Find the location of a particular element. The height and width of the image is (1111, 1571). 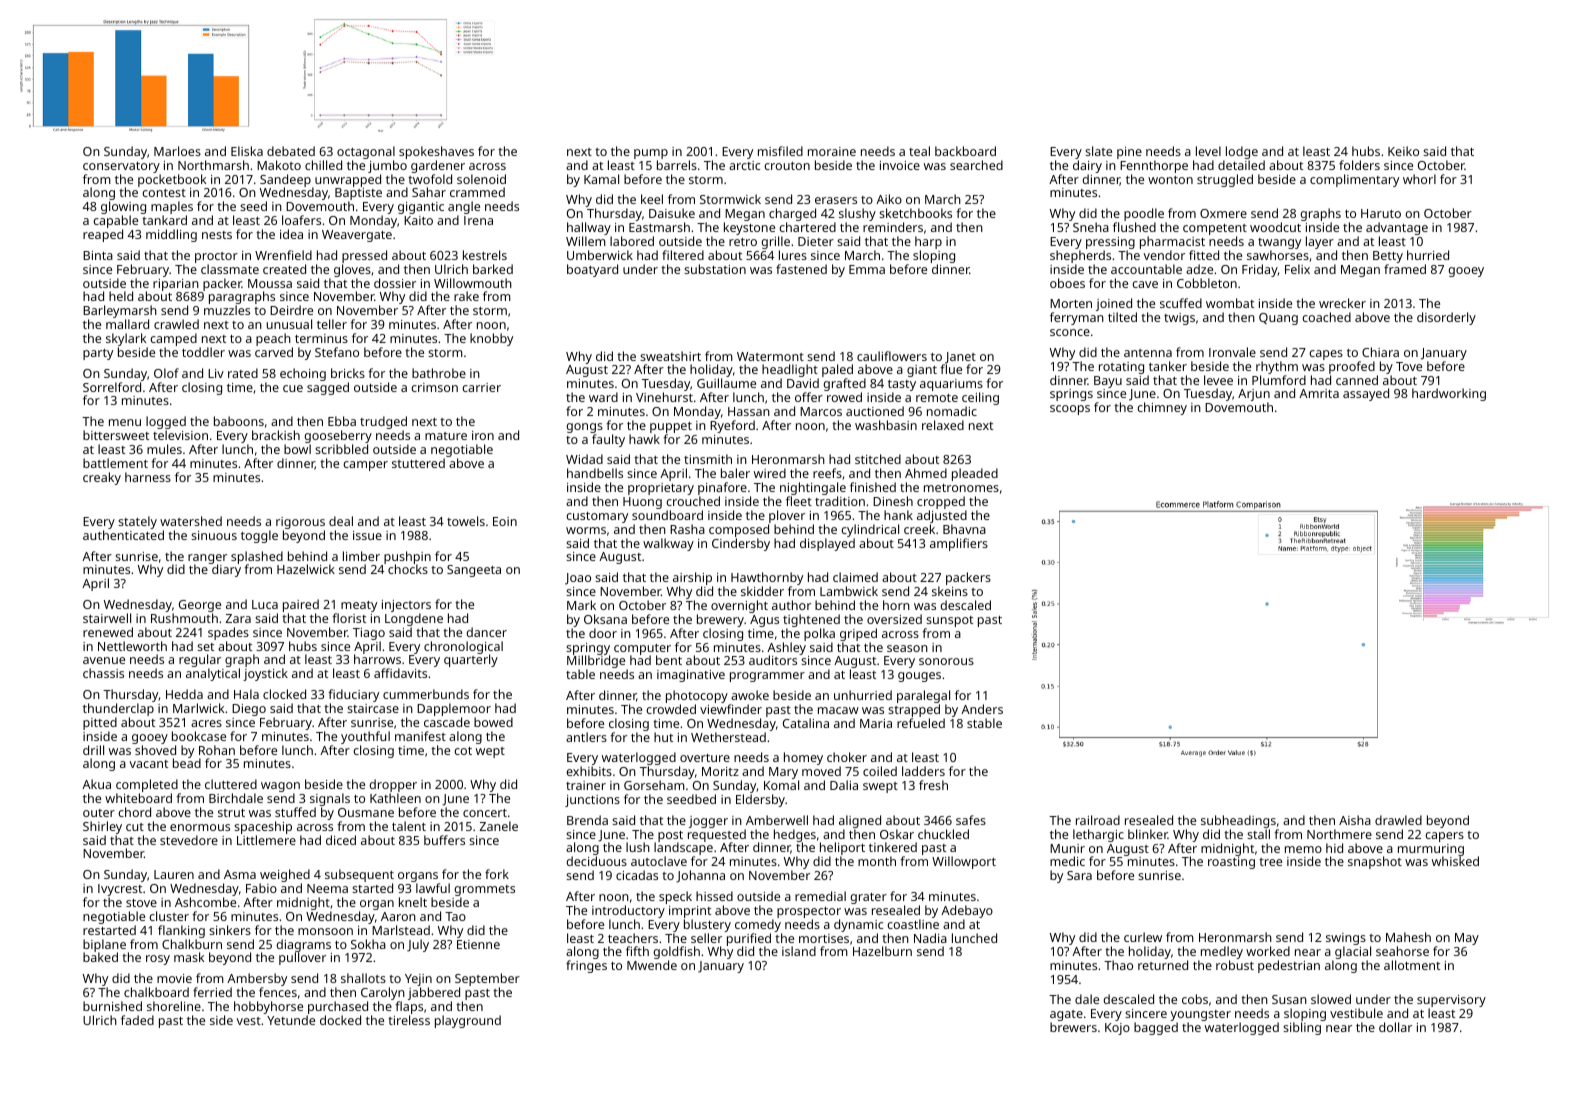

claimed is located at coordinates (855, 577).
